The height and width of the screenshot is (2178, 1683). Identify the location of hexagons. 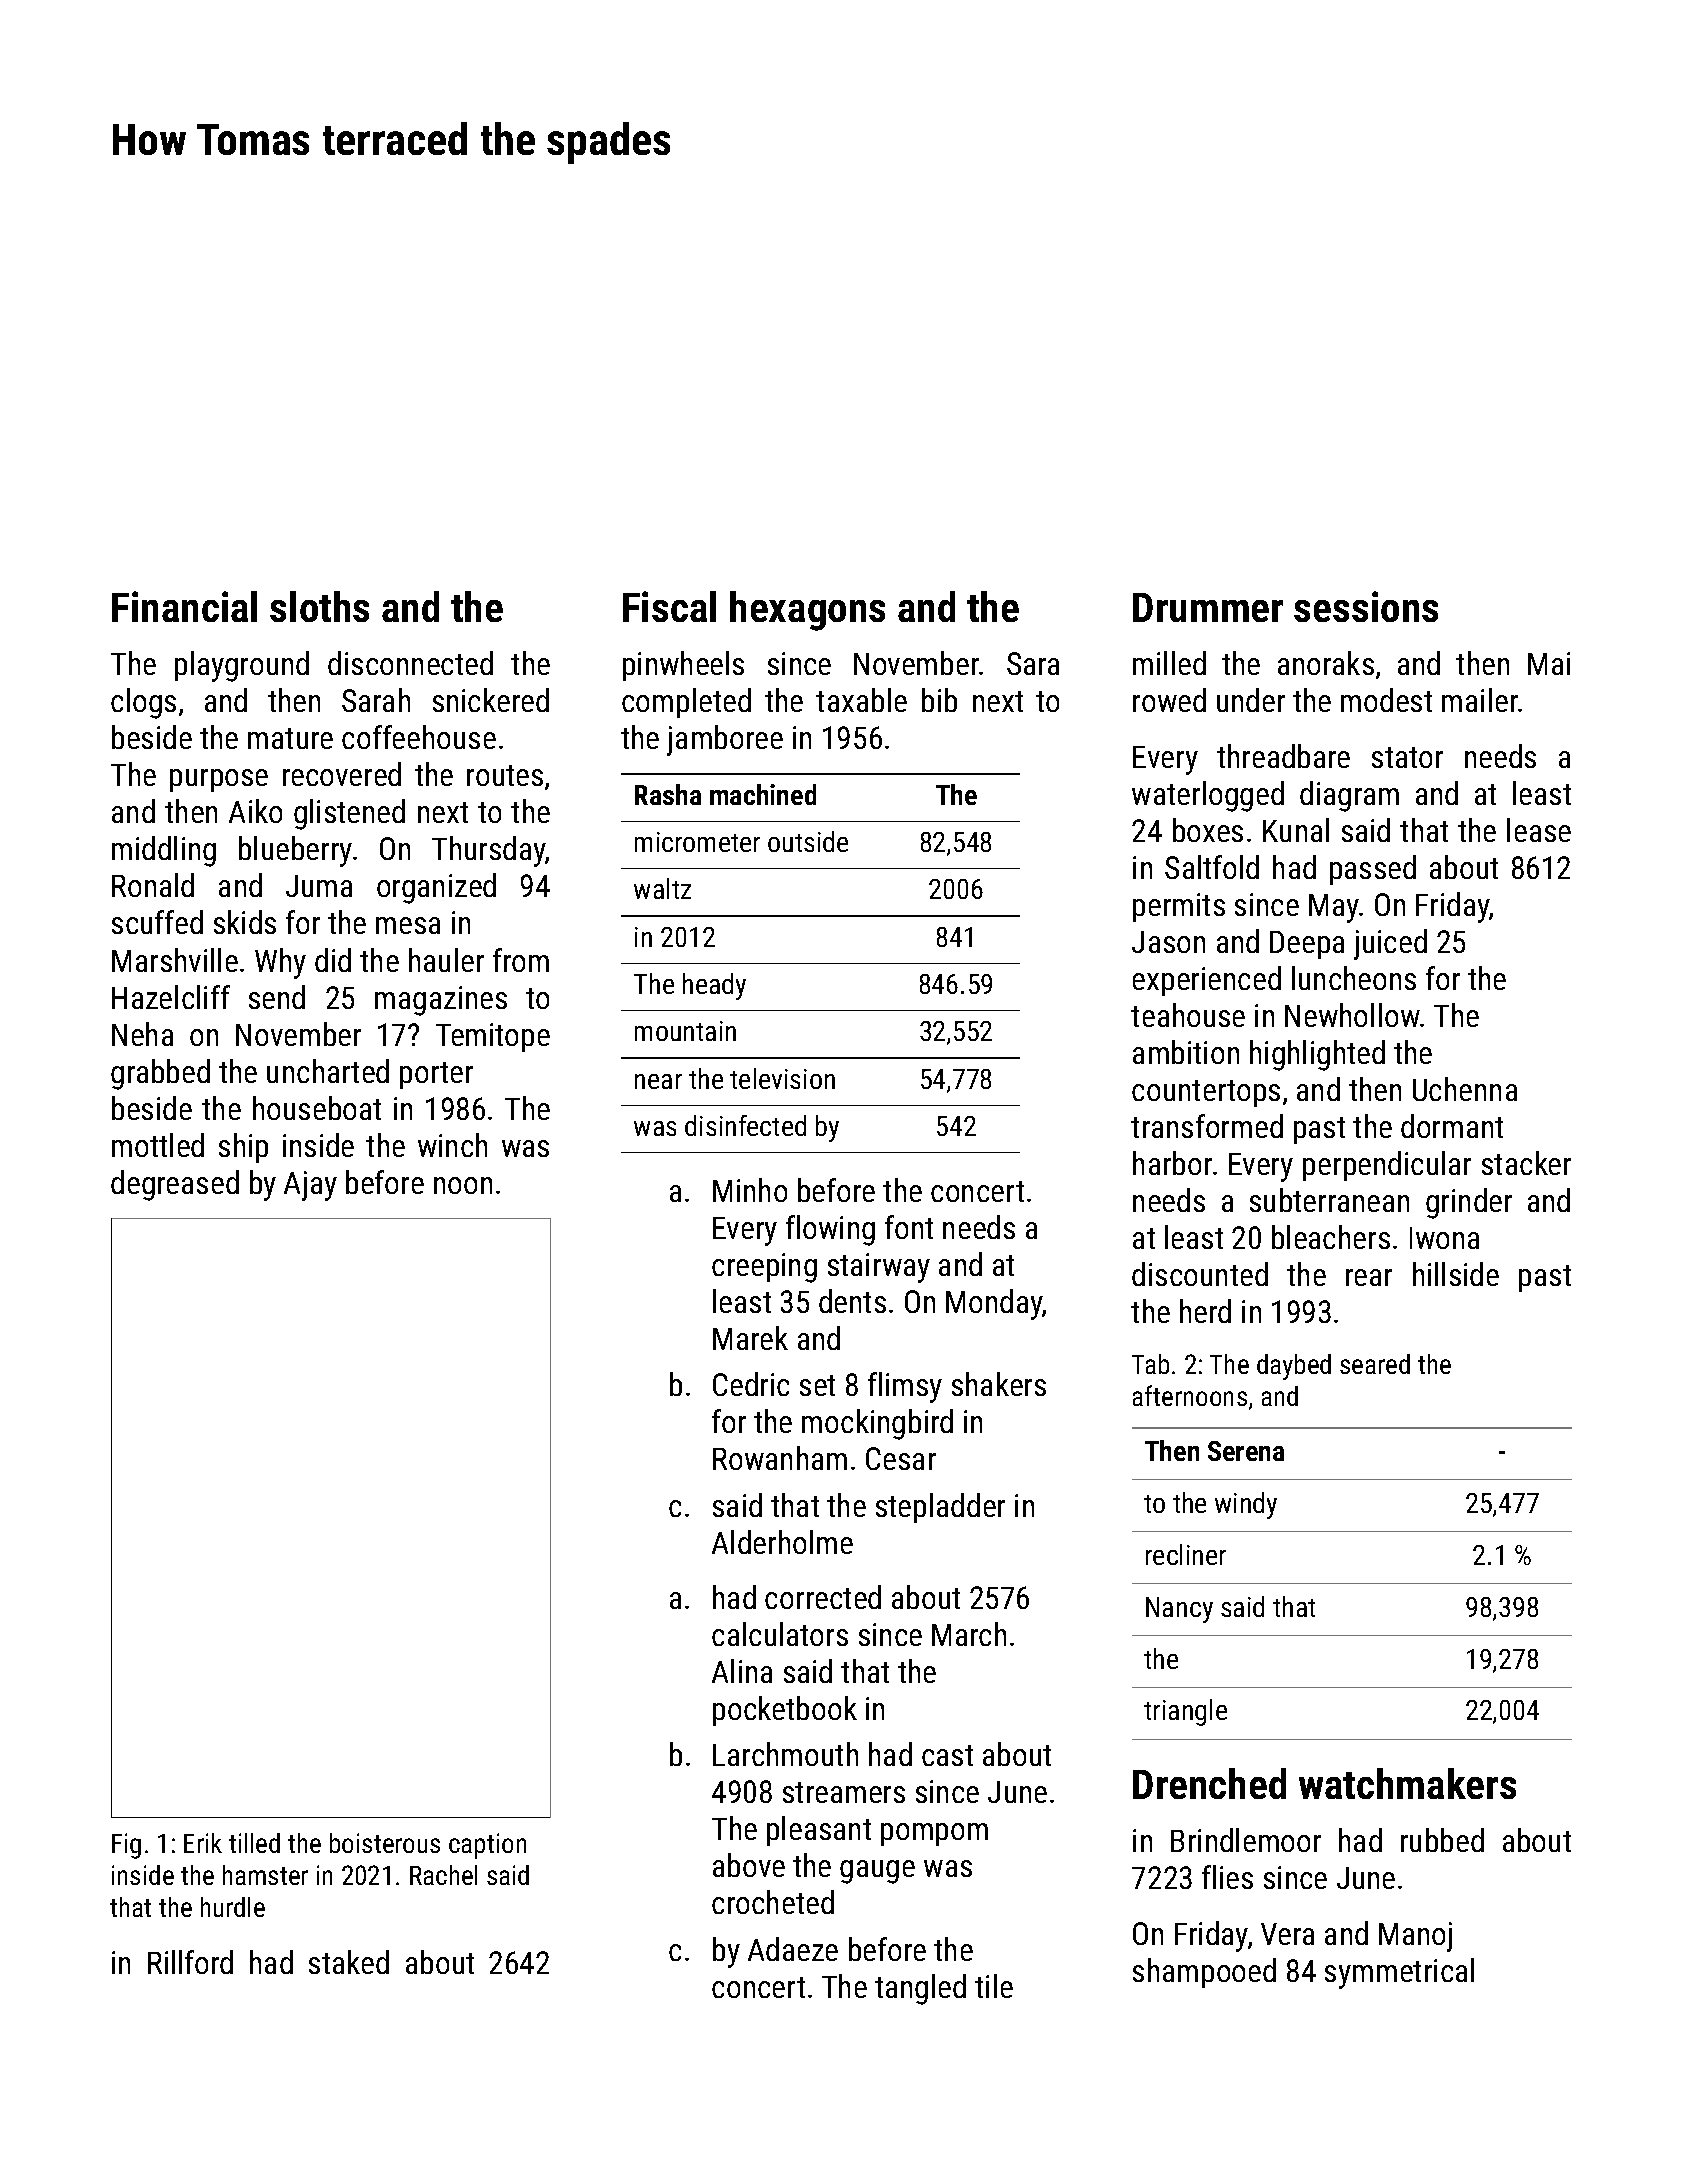
(807, 611).
